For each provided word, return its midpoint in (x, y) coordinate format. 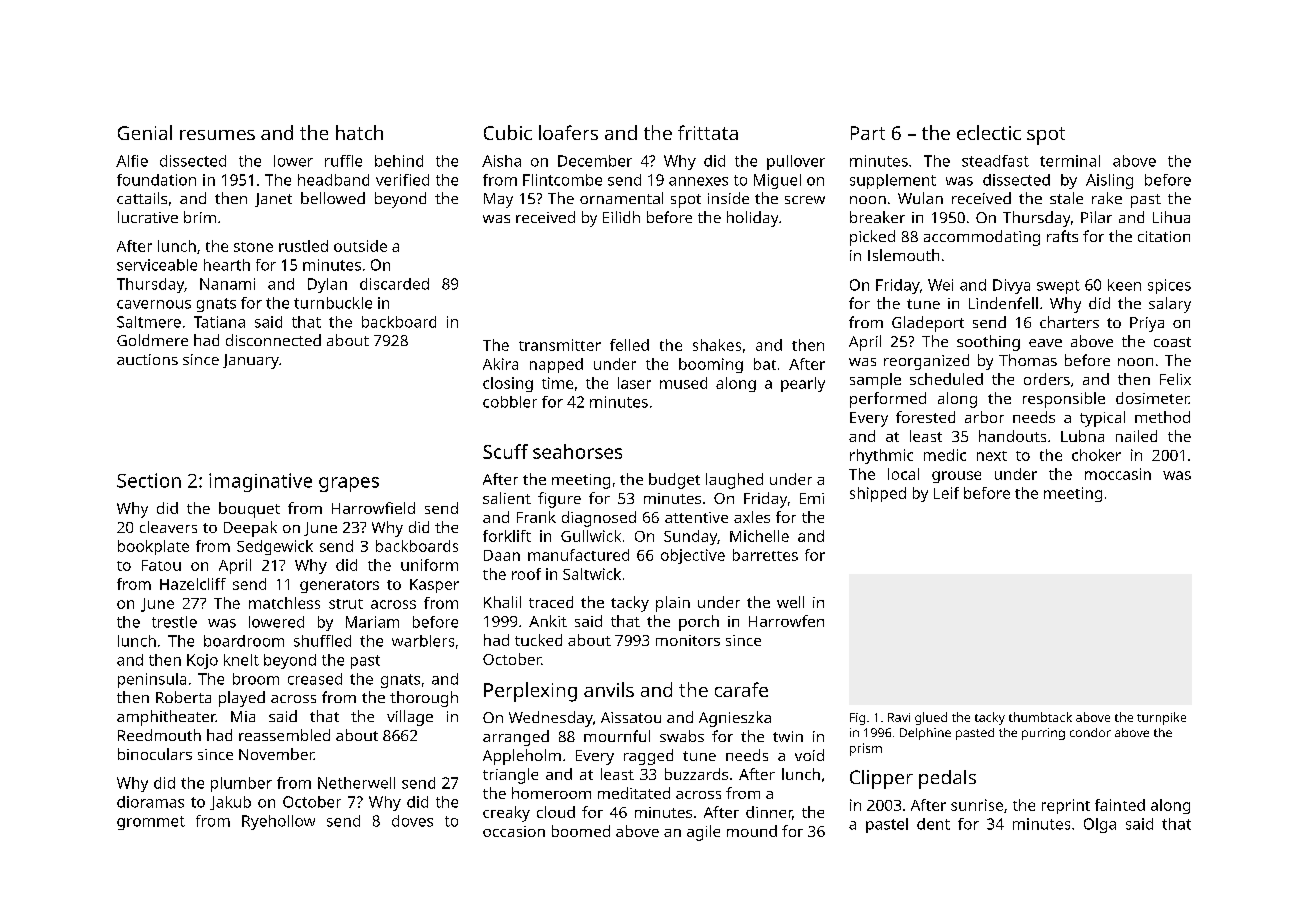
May (498, 200)
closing (508, 384)
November (276, 754)
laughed (734, 481)
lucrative (148, 217)
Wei (940, 285)
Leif (946, 493)
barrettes (765, 555)
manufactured (578, 555)
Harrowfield (373, 508)
